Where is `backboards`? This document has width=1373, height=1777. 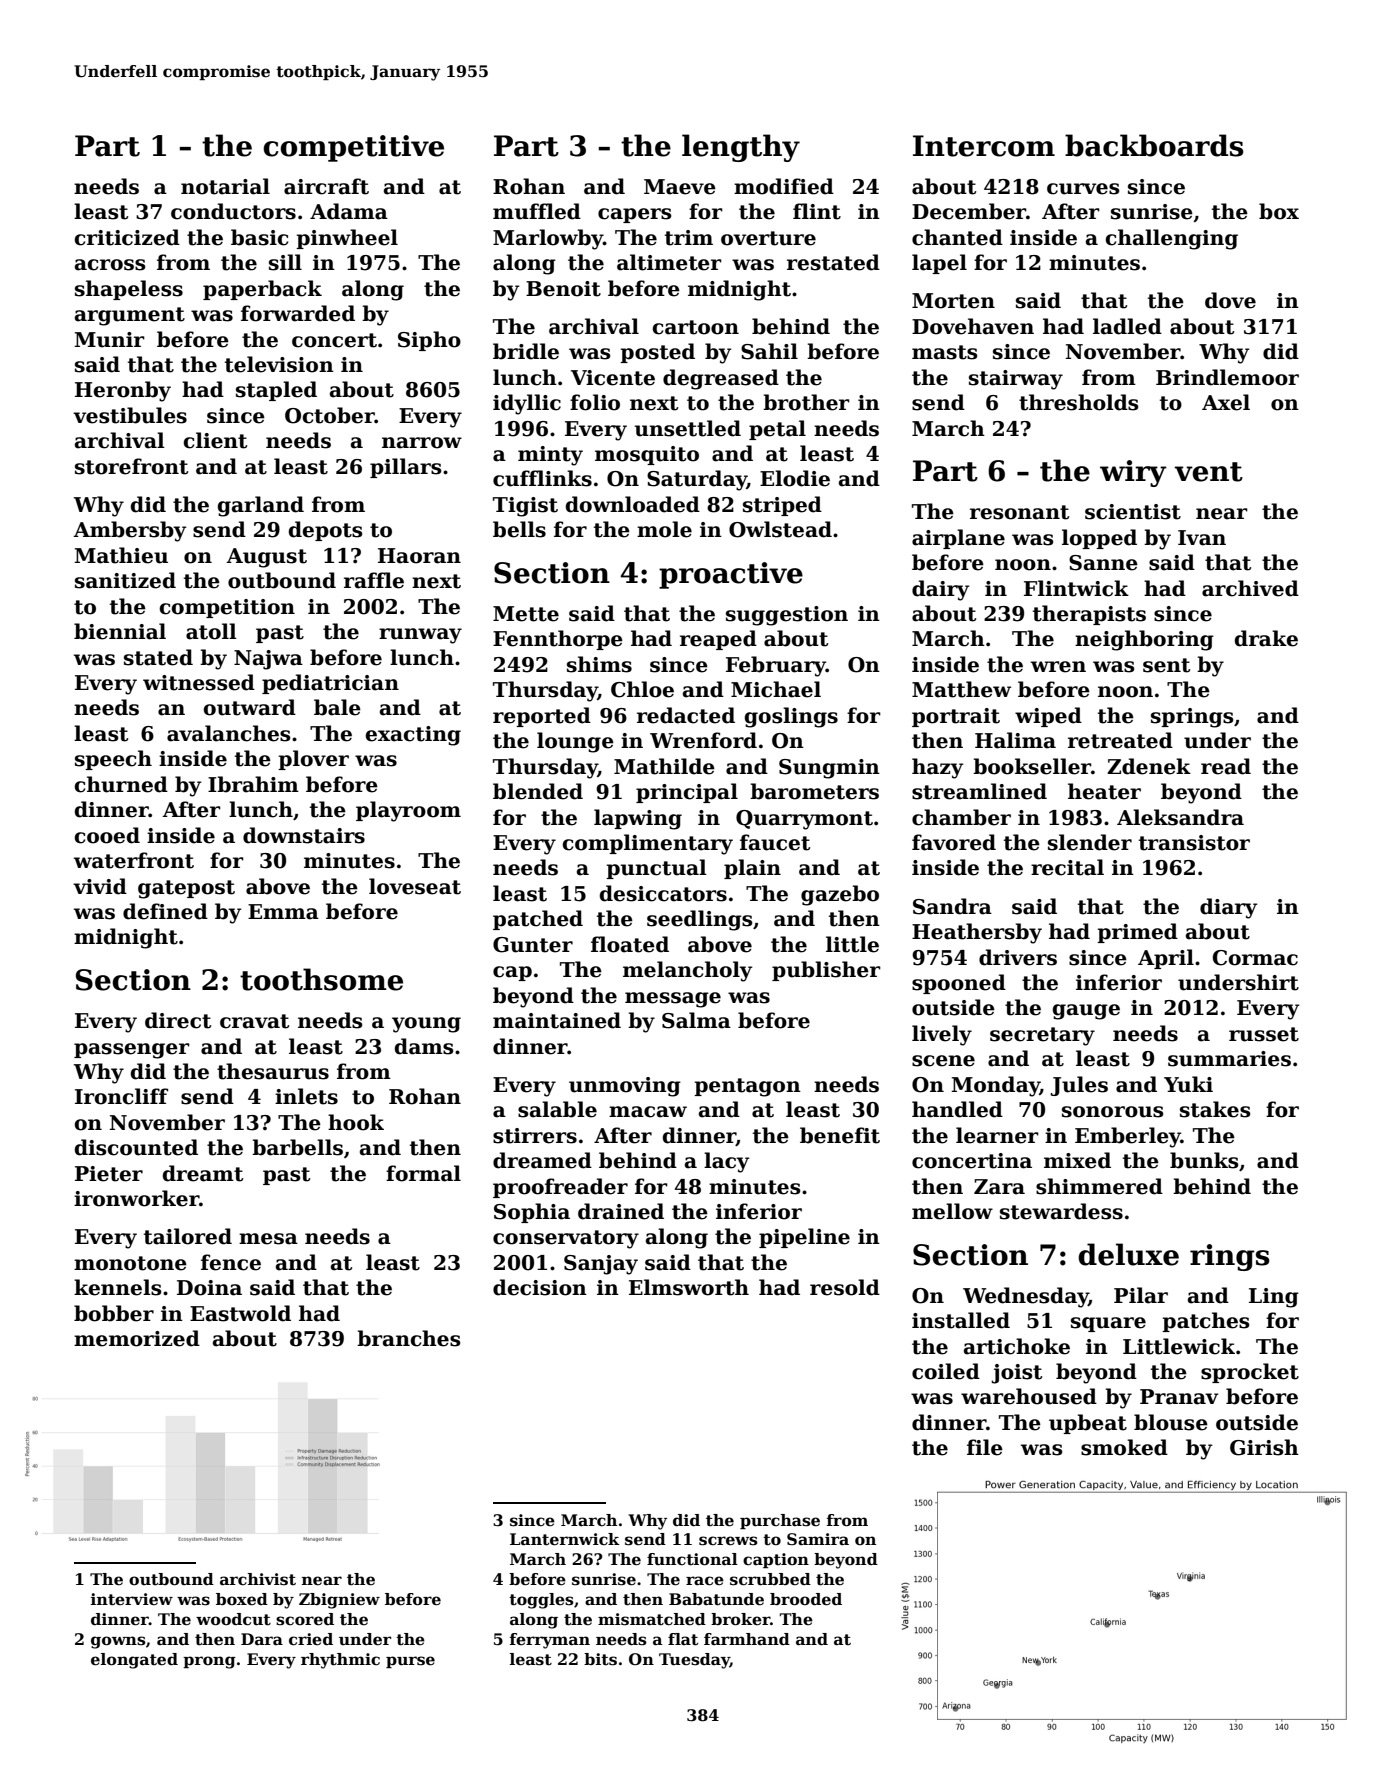
backboards is located at coordinates (1154, 145).
